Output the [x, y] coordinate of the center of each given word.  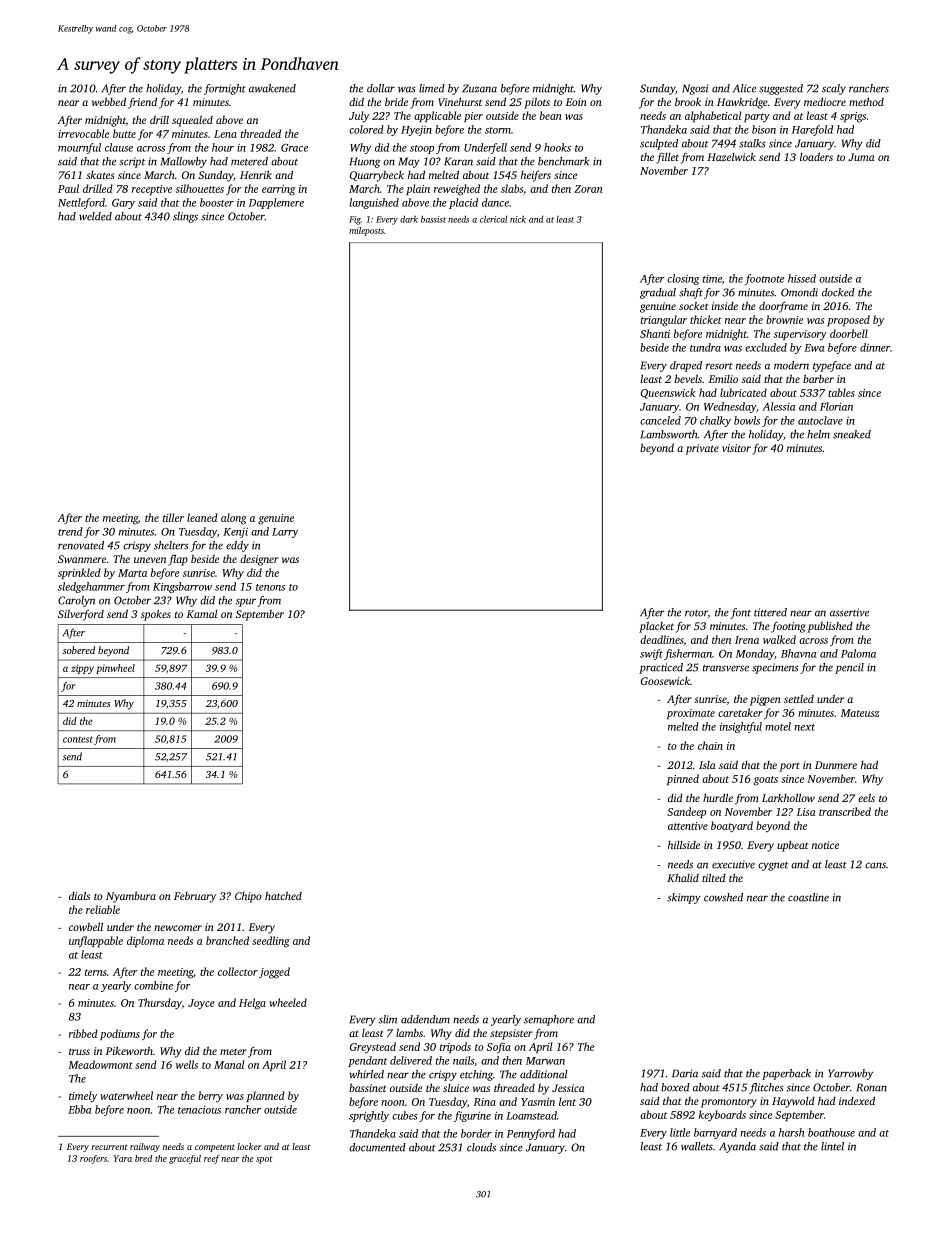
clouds [481, 1147]
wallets [697, 1146]
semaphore [549, 1020]
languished [374, 203]
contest [78, 739]
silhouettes [200, 188]
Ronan [871, 1087]
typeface [832, 366]
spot [264, 1160]
